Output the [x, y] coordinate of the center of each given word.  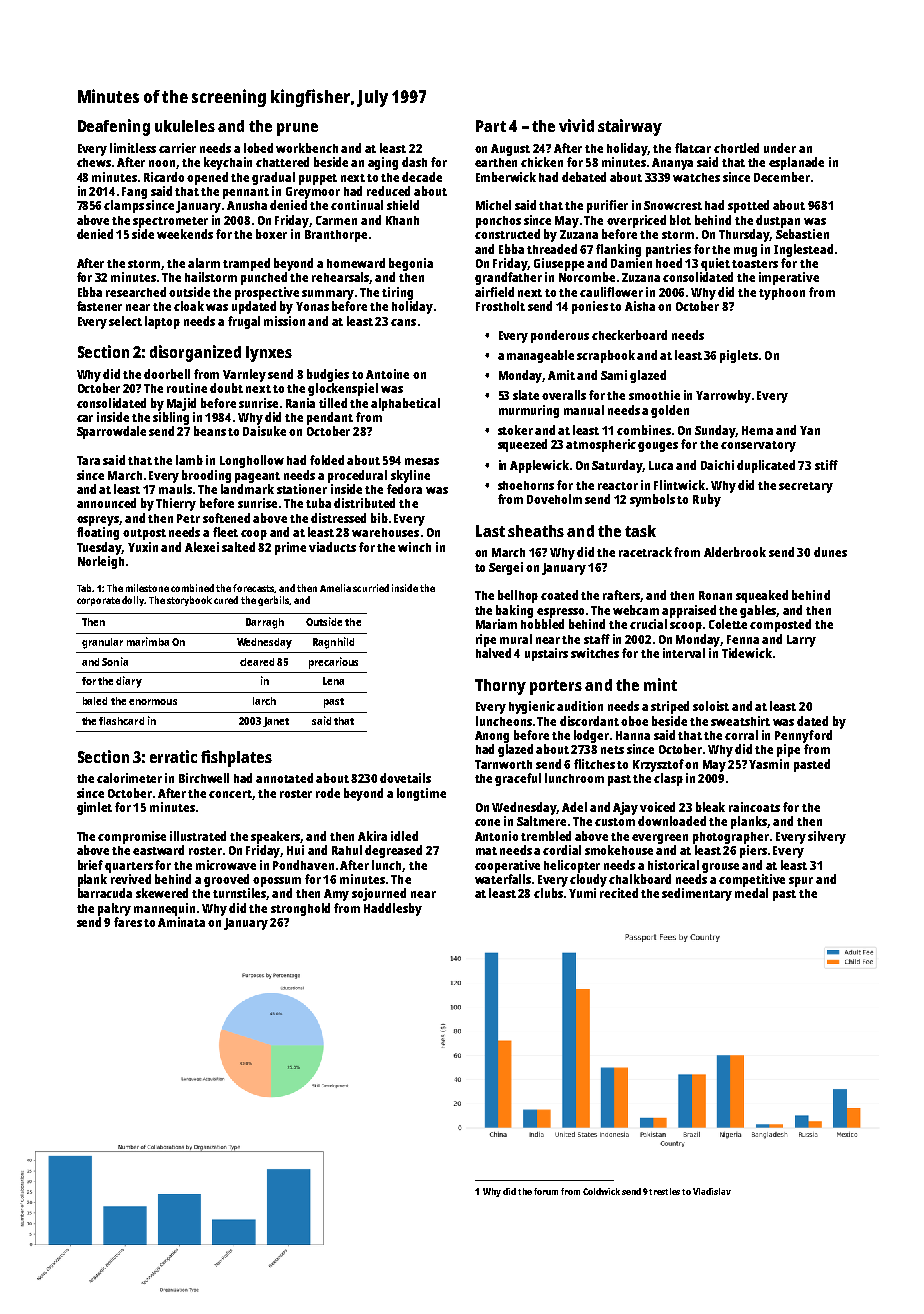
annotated [284, 778]
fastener [99, 306]
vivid [576, 125]
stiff [826, 465]
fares [128, 922]
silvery [827, 837]
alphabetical [405, 404]
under [780, 148]
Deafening [114, 127]
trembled [546, 836]
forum [546, 1191]
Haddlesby [393, 909]
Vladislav [712, 1191]
